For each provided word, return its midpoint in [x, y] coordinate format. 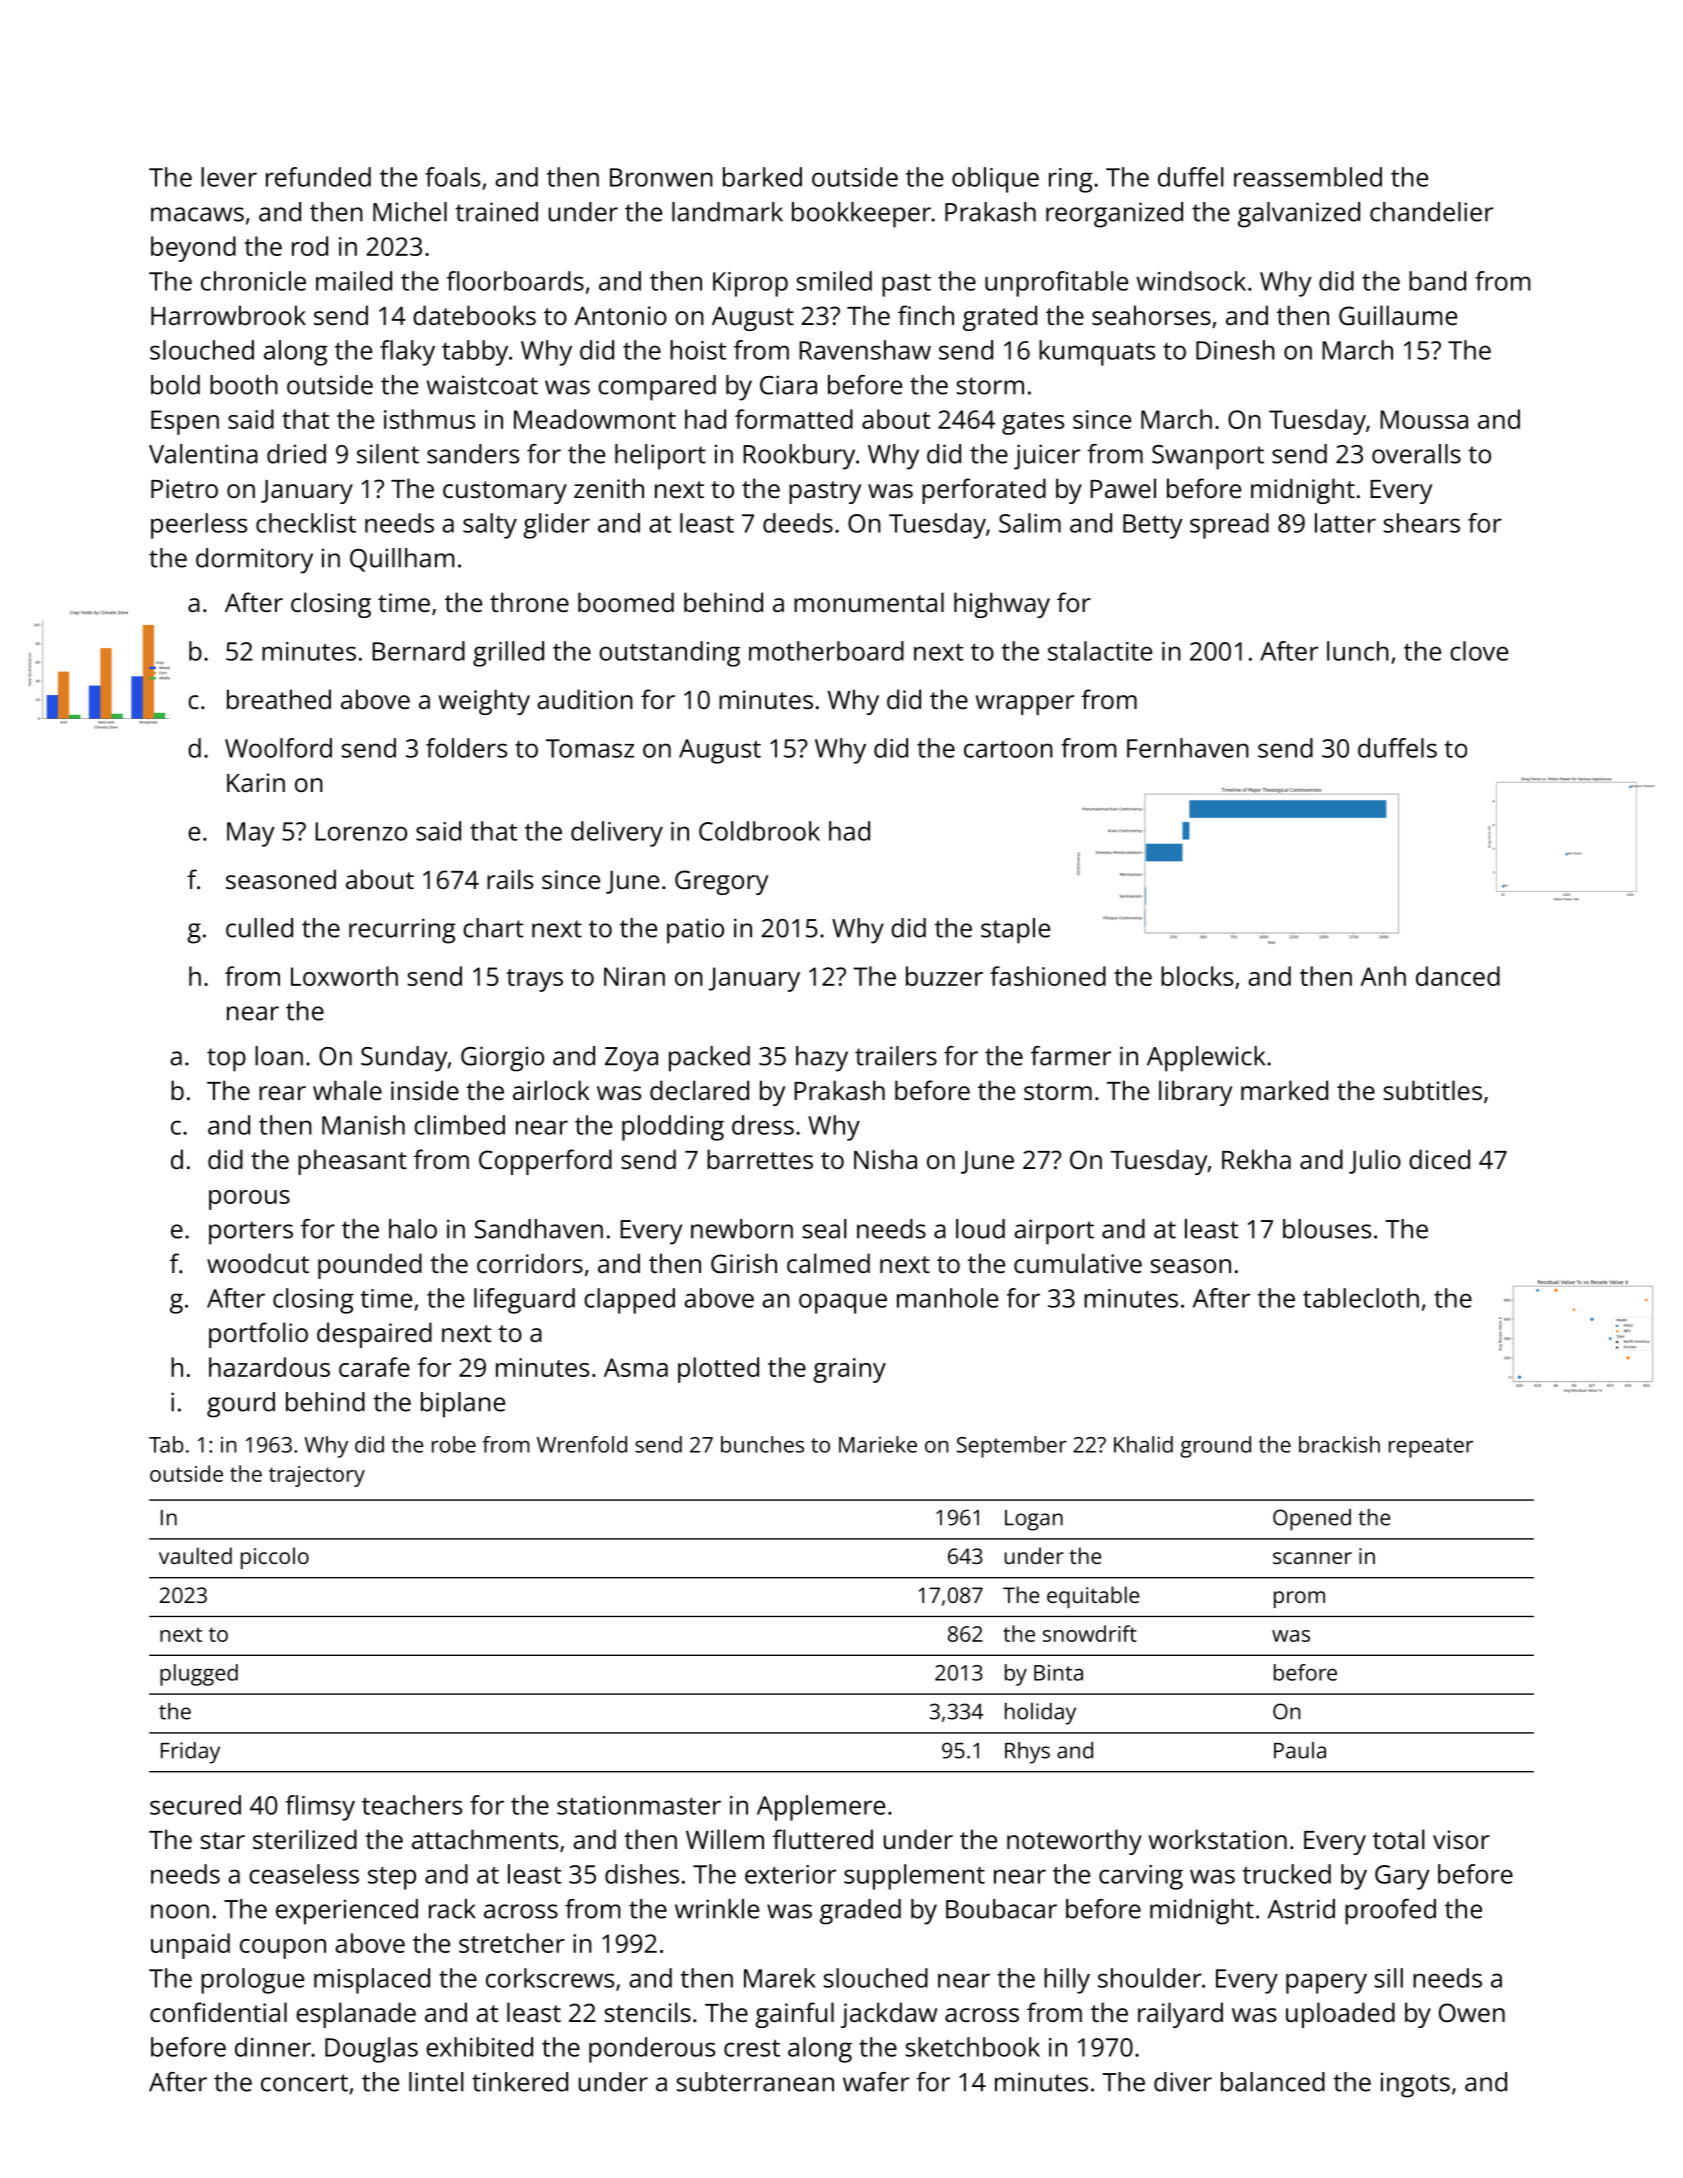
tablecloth [1361, 1298]
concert [304, 2083]
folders [466, 748]
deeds [798, 523]
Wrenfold [582, 1444]
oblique [995, 180]
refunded [318, 177]
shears [1422, 523]
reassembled [1308, 177]
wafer [876, 2082]
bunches [762, 1444]
